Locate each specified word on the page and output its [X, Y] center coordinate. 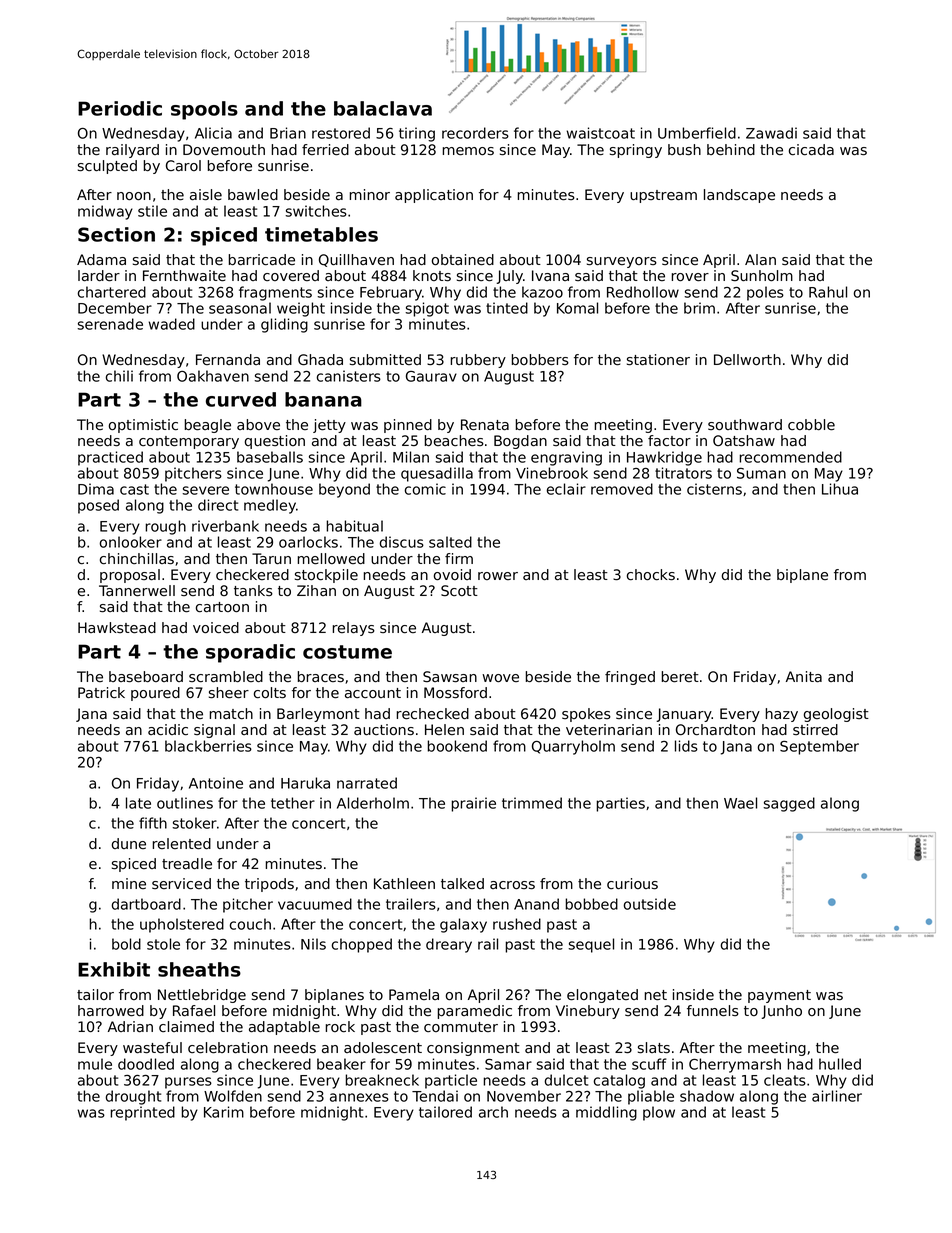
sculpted [107, 167]
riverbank [225, 526]
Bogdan [520, 442]
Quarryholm [573, 747]
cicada [811, 150]
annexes [359, 1097]
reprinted [142, 1113]
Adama [101, 259]
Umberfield [697, 133]
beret [680, 677]
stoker [194, 823]
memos [468, 151]
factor [669, 441]
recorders [475, 133]
